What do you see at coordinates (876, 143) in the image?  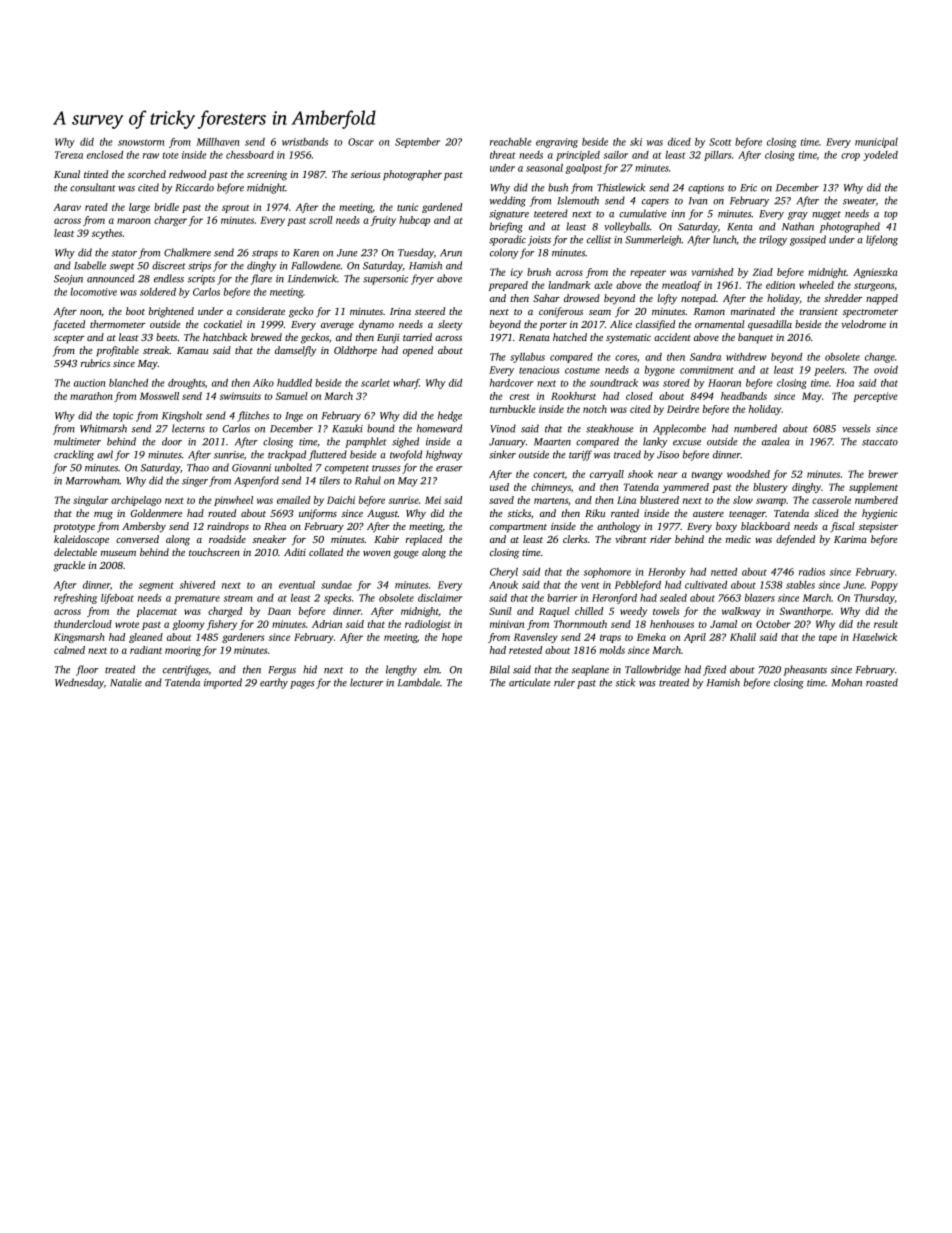 I see `municipal` at bounding box center [876, 143].
